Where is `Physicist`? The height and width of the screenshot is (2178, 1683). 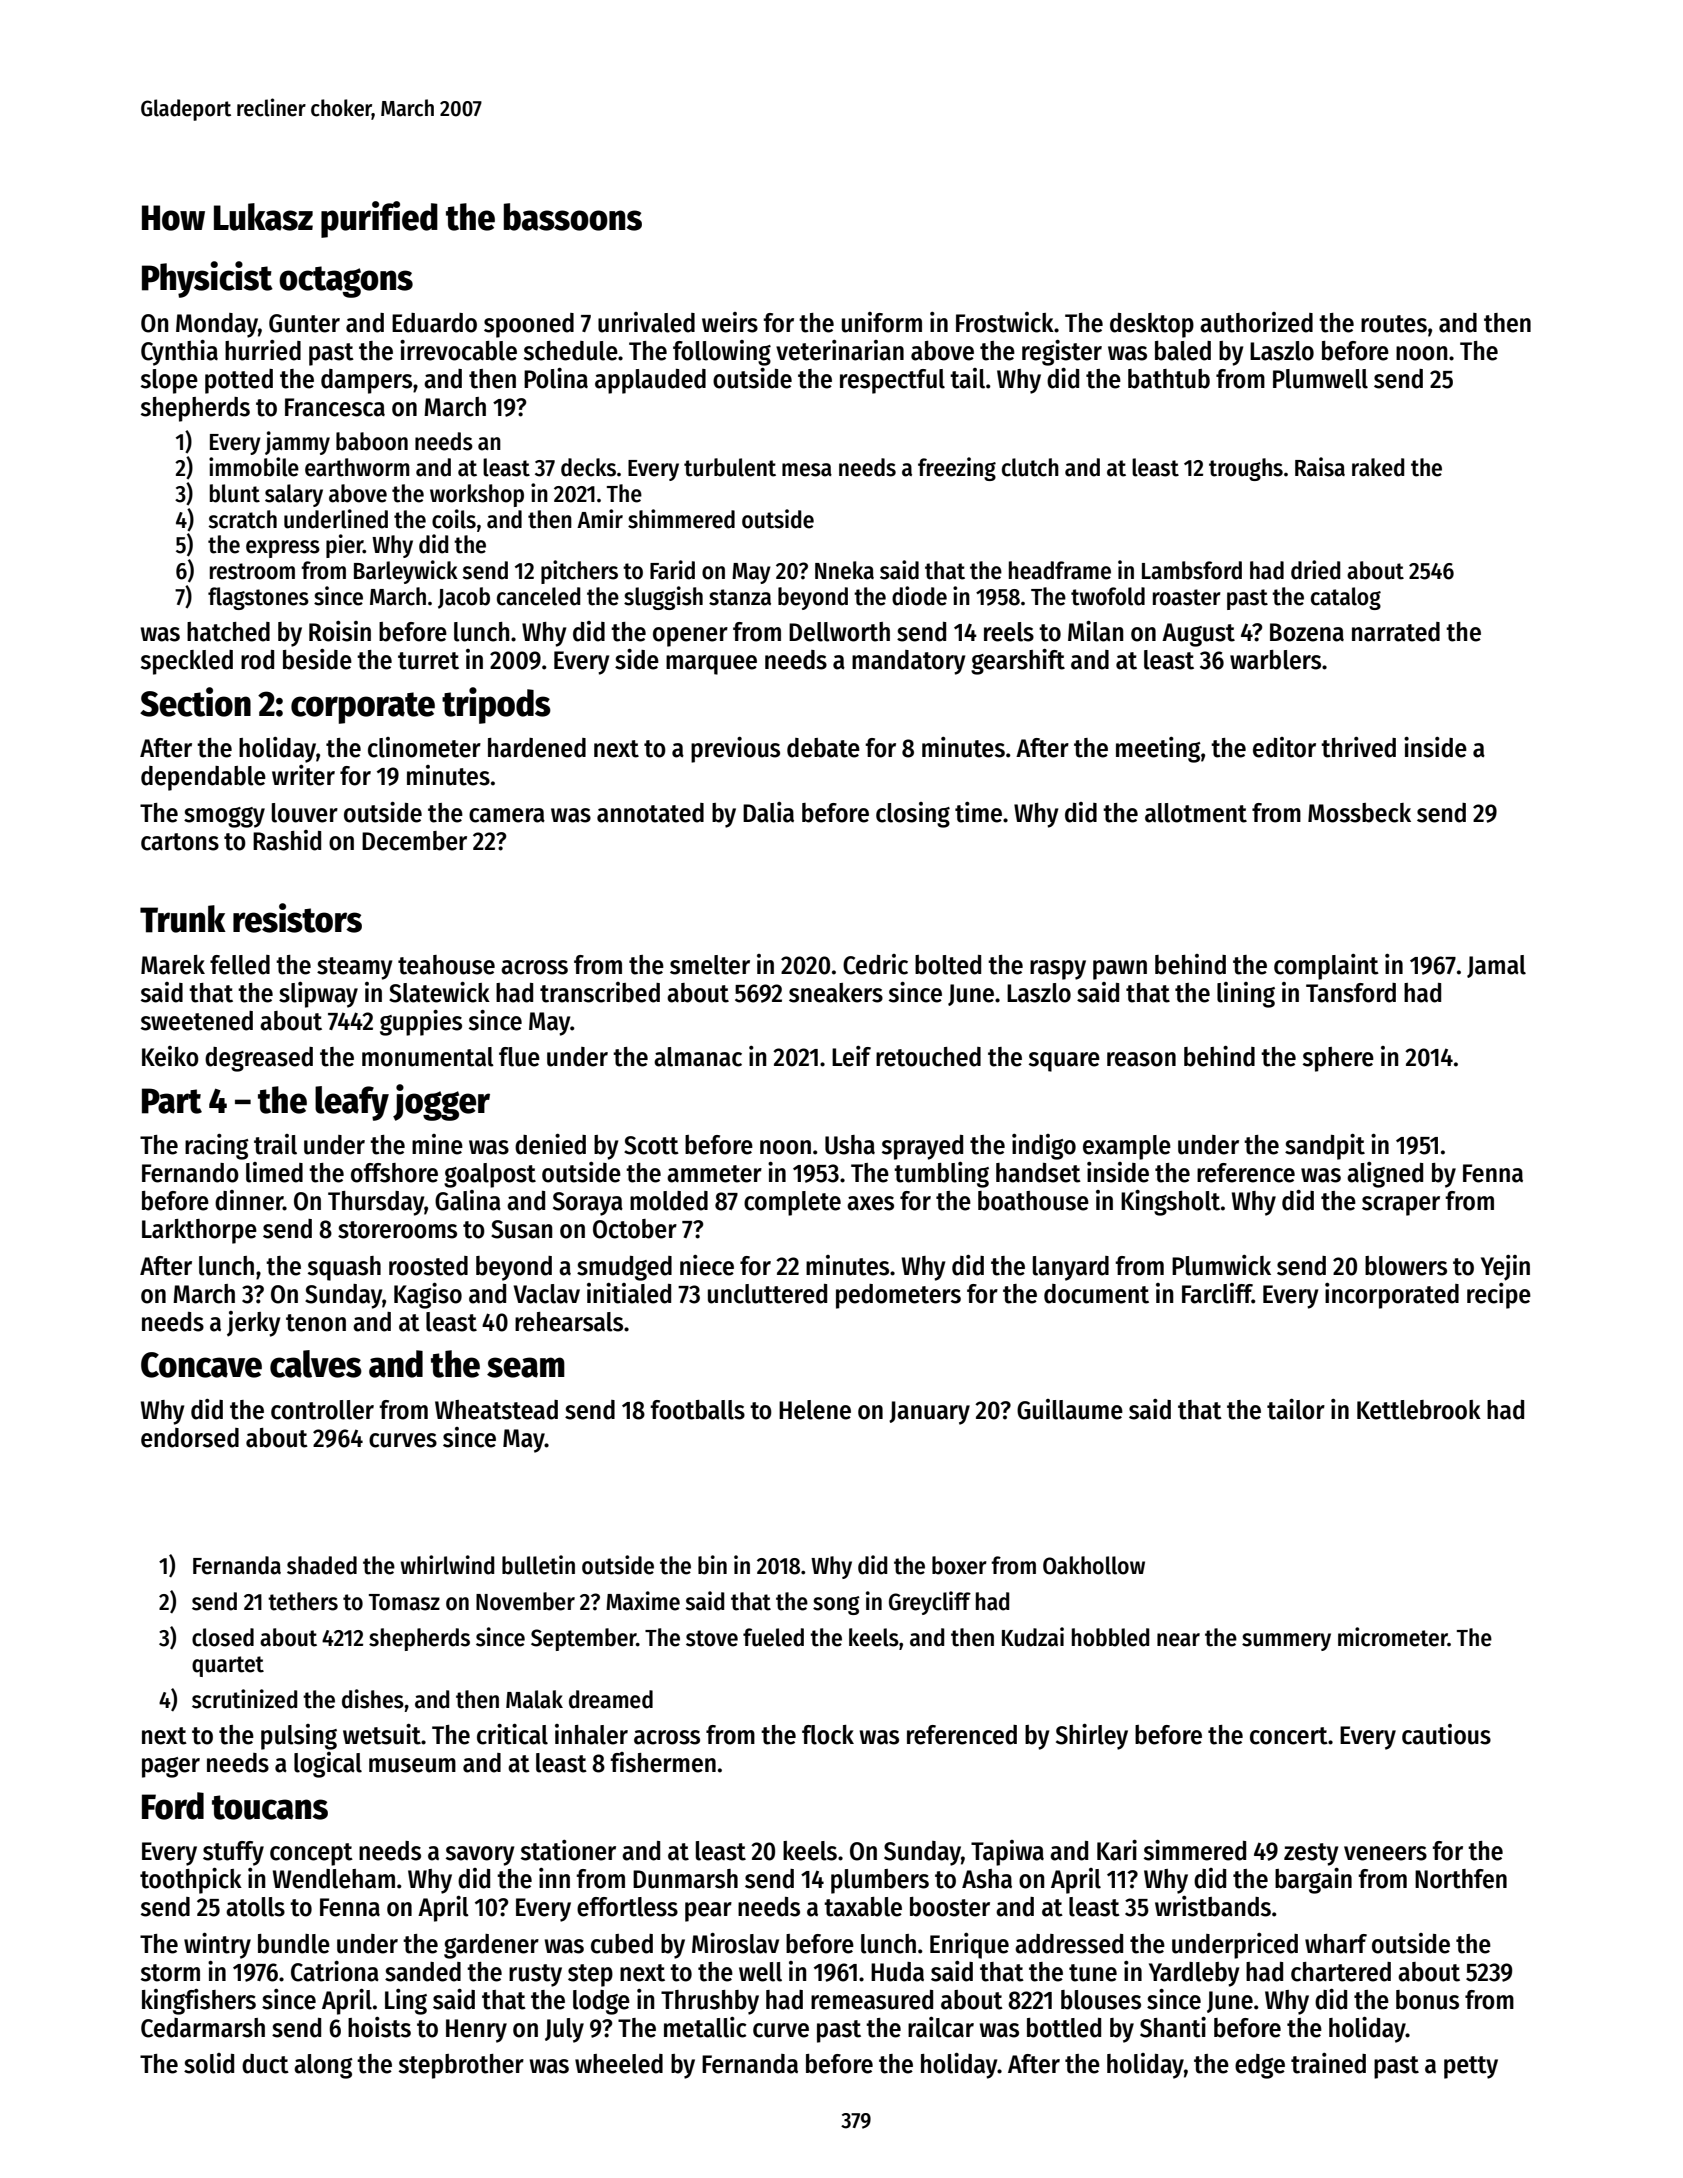 Physicist is located at coordinates (207, 279).
